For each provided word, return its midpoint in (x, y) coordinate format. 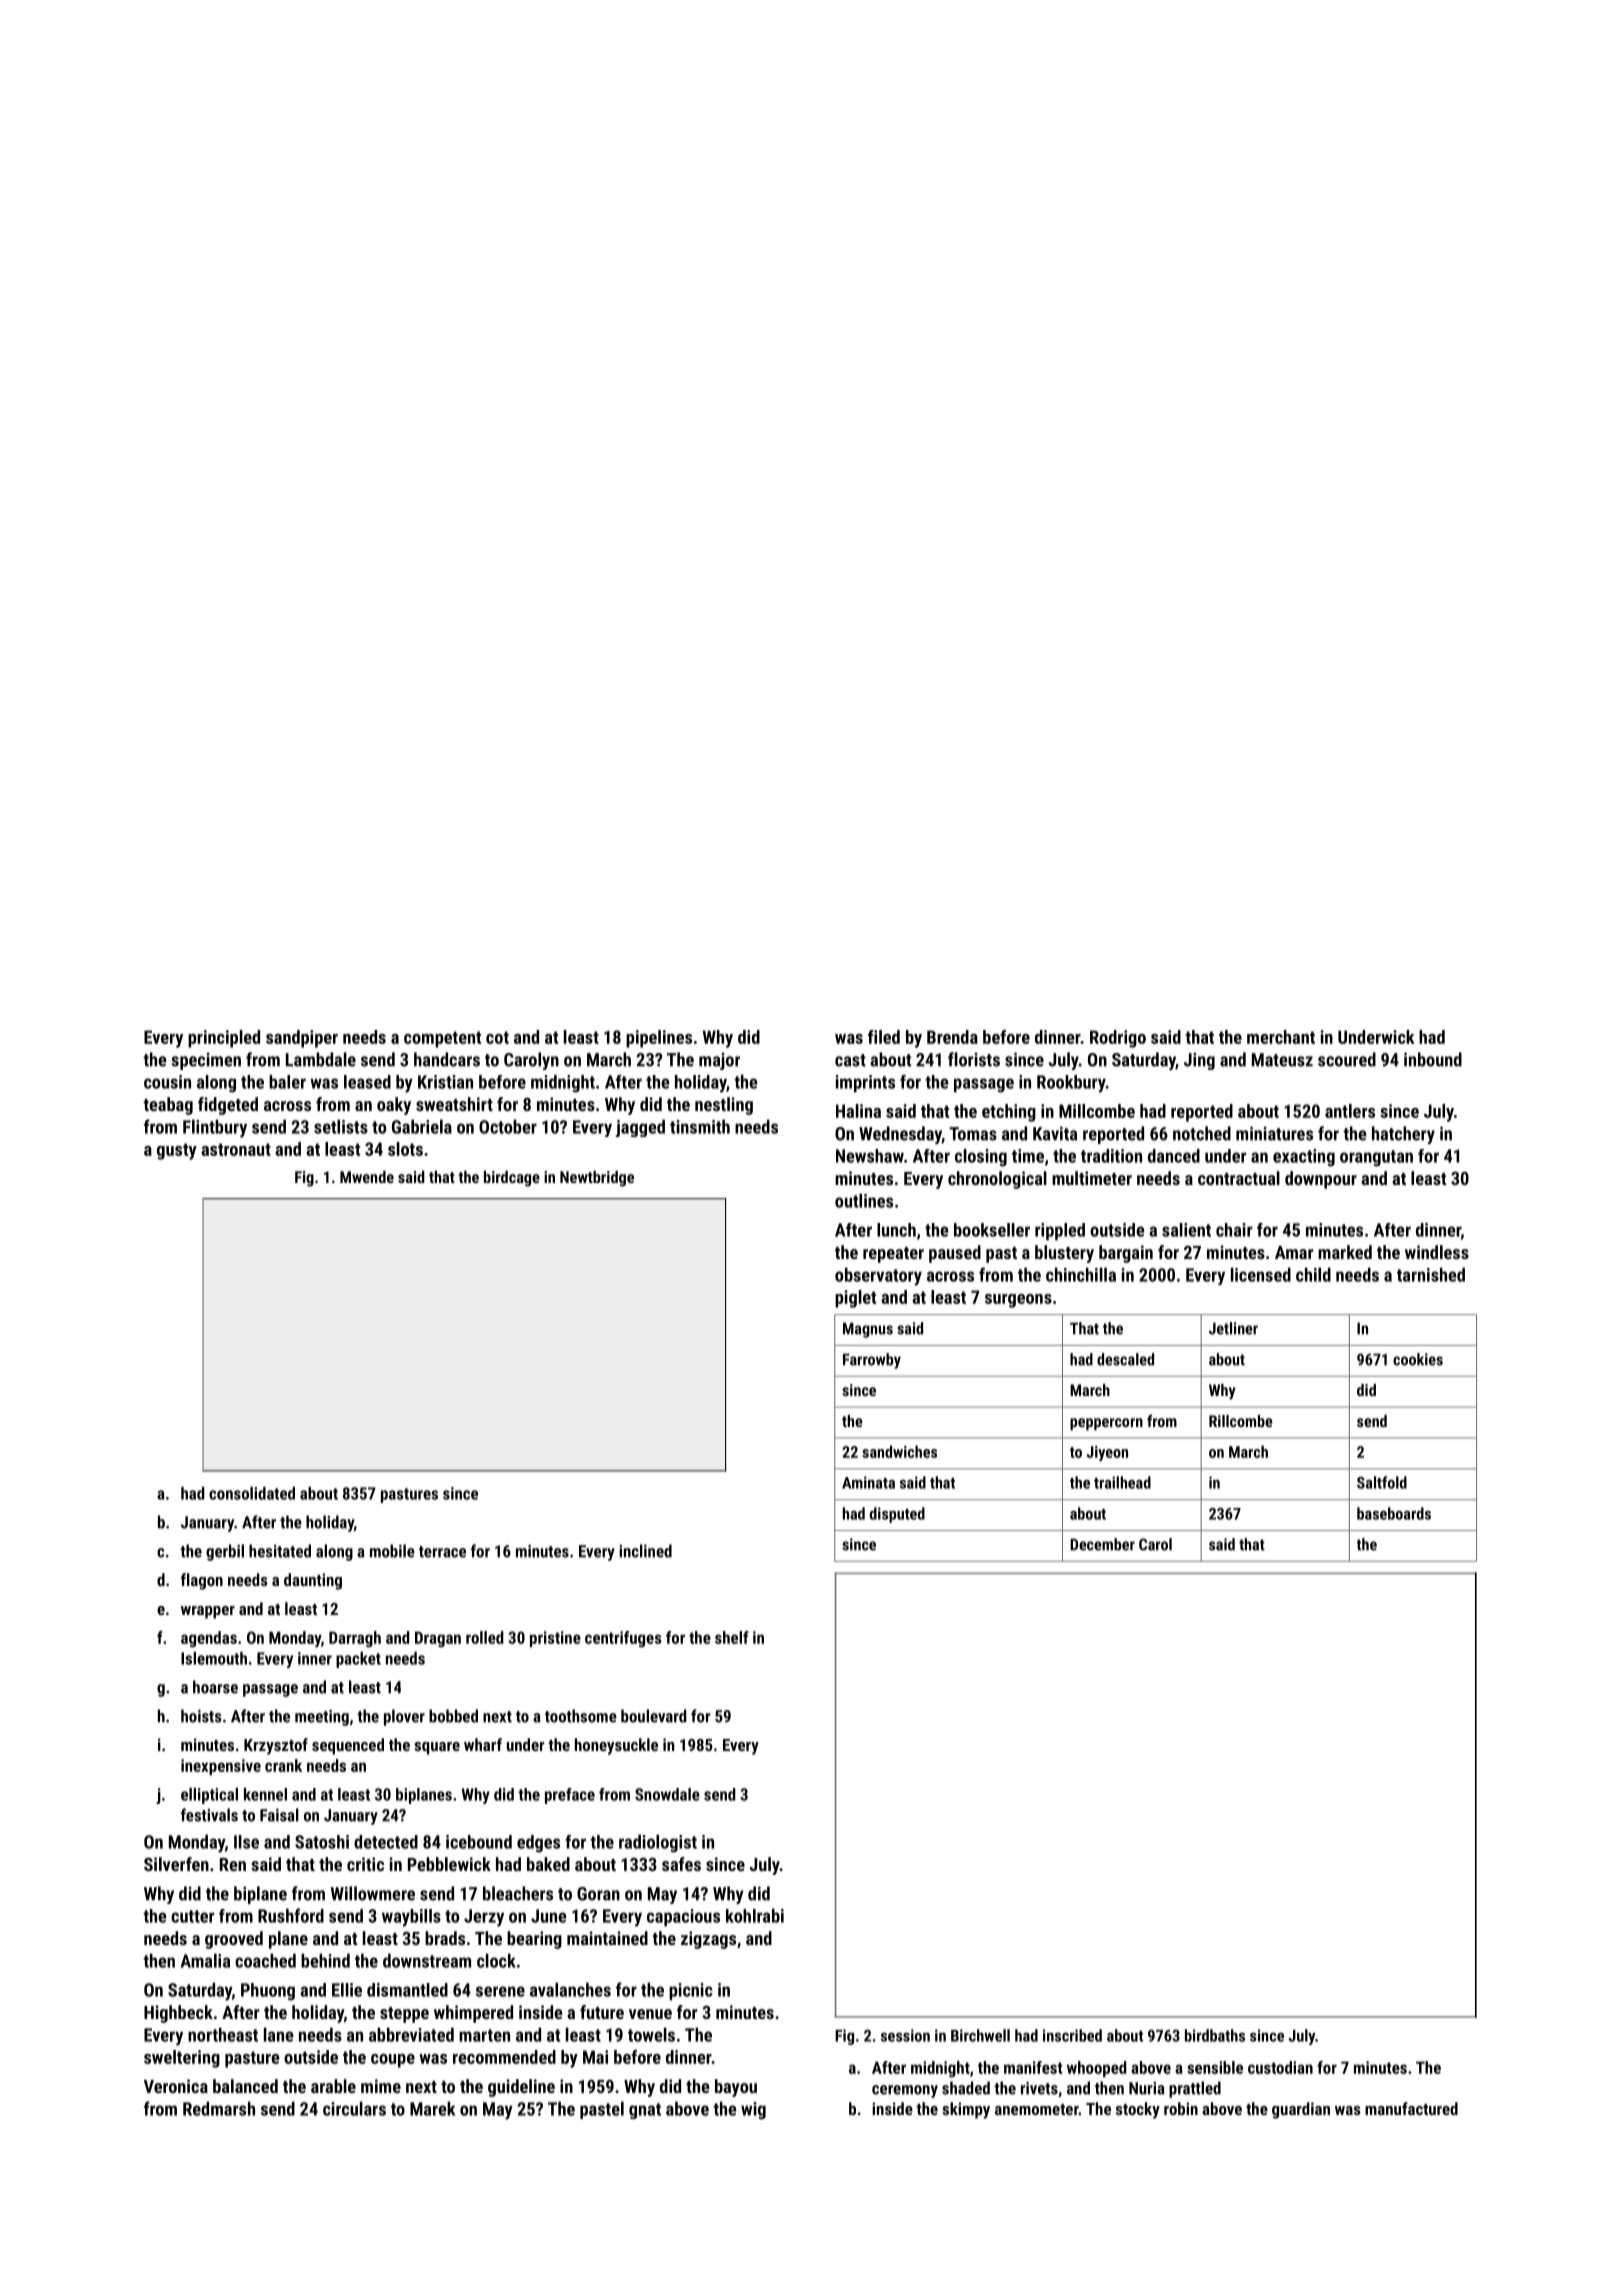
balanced (245, 2086)
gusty (177, 1151)
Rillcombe (1241, 1421)
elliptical (209, 1796)
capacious (683, 1917)
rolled (485, 1637)
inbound (1433, 1059)
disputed (897, 1515)
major (719, 1061)
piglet (855, 1299)
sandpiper (302, 1039)
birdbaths (1215, 2035)
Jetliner (1233, 1328)
